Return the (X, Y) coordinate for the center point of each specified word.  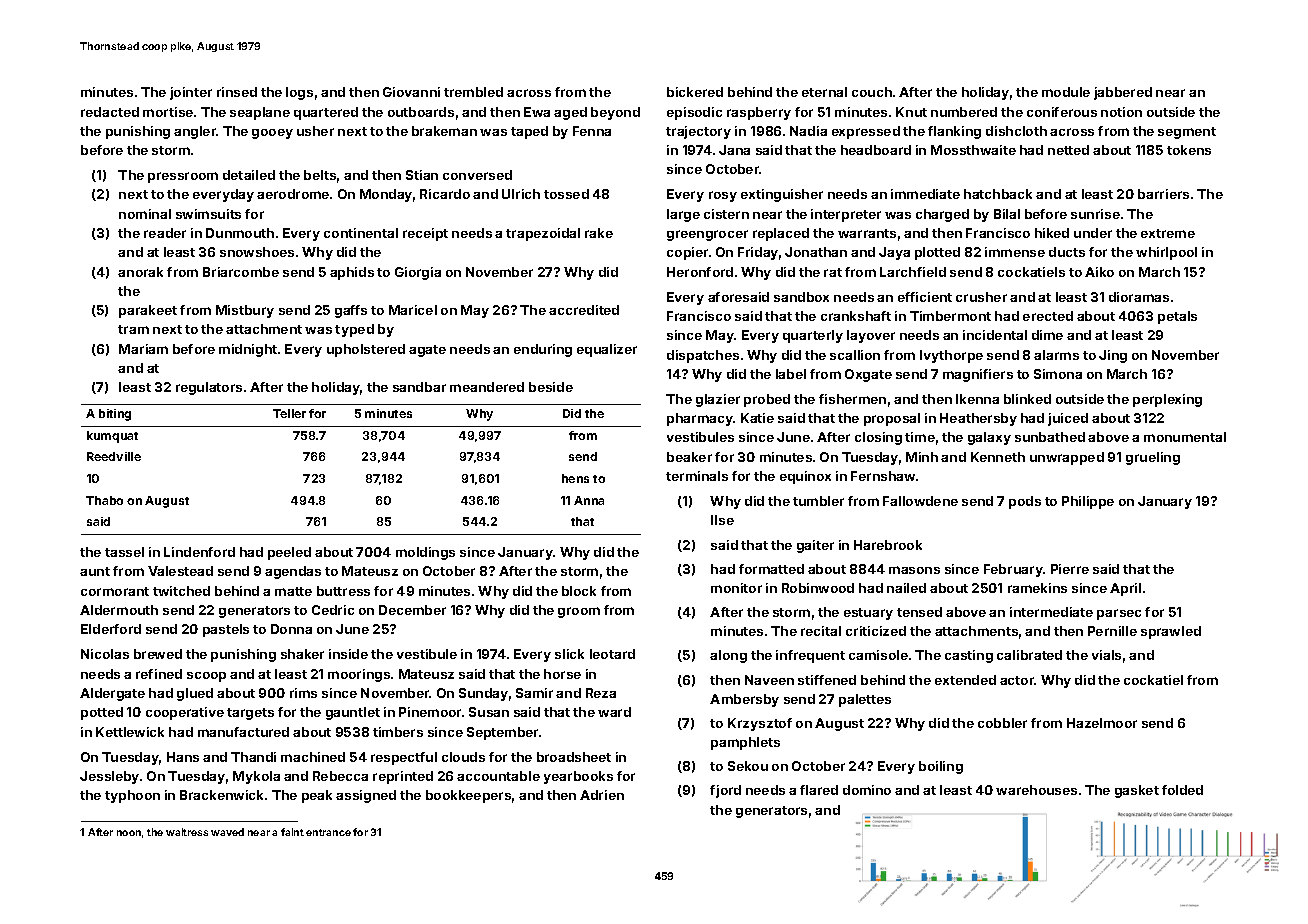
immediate (925, 194)
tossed (566, 194)
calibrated (1029, 655)
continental (361, 233)
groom (579, 612)
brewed (158, 654)
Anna (589, 500)
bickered (695, 92)
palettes (865, 700)
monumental (1185, 437)
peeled (289, 553)
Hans (183, 757)
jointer (191, 93)
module (1066, 92)
